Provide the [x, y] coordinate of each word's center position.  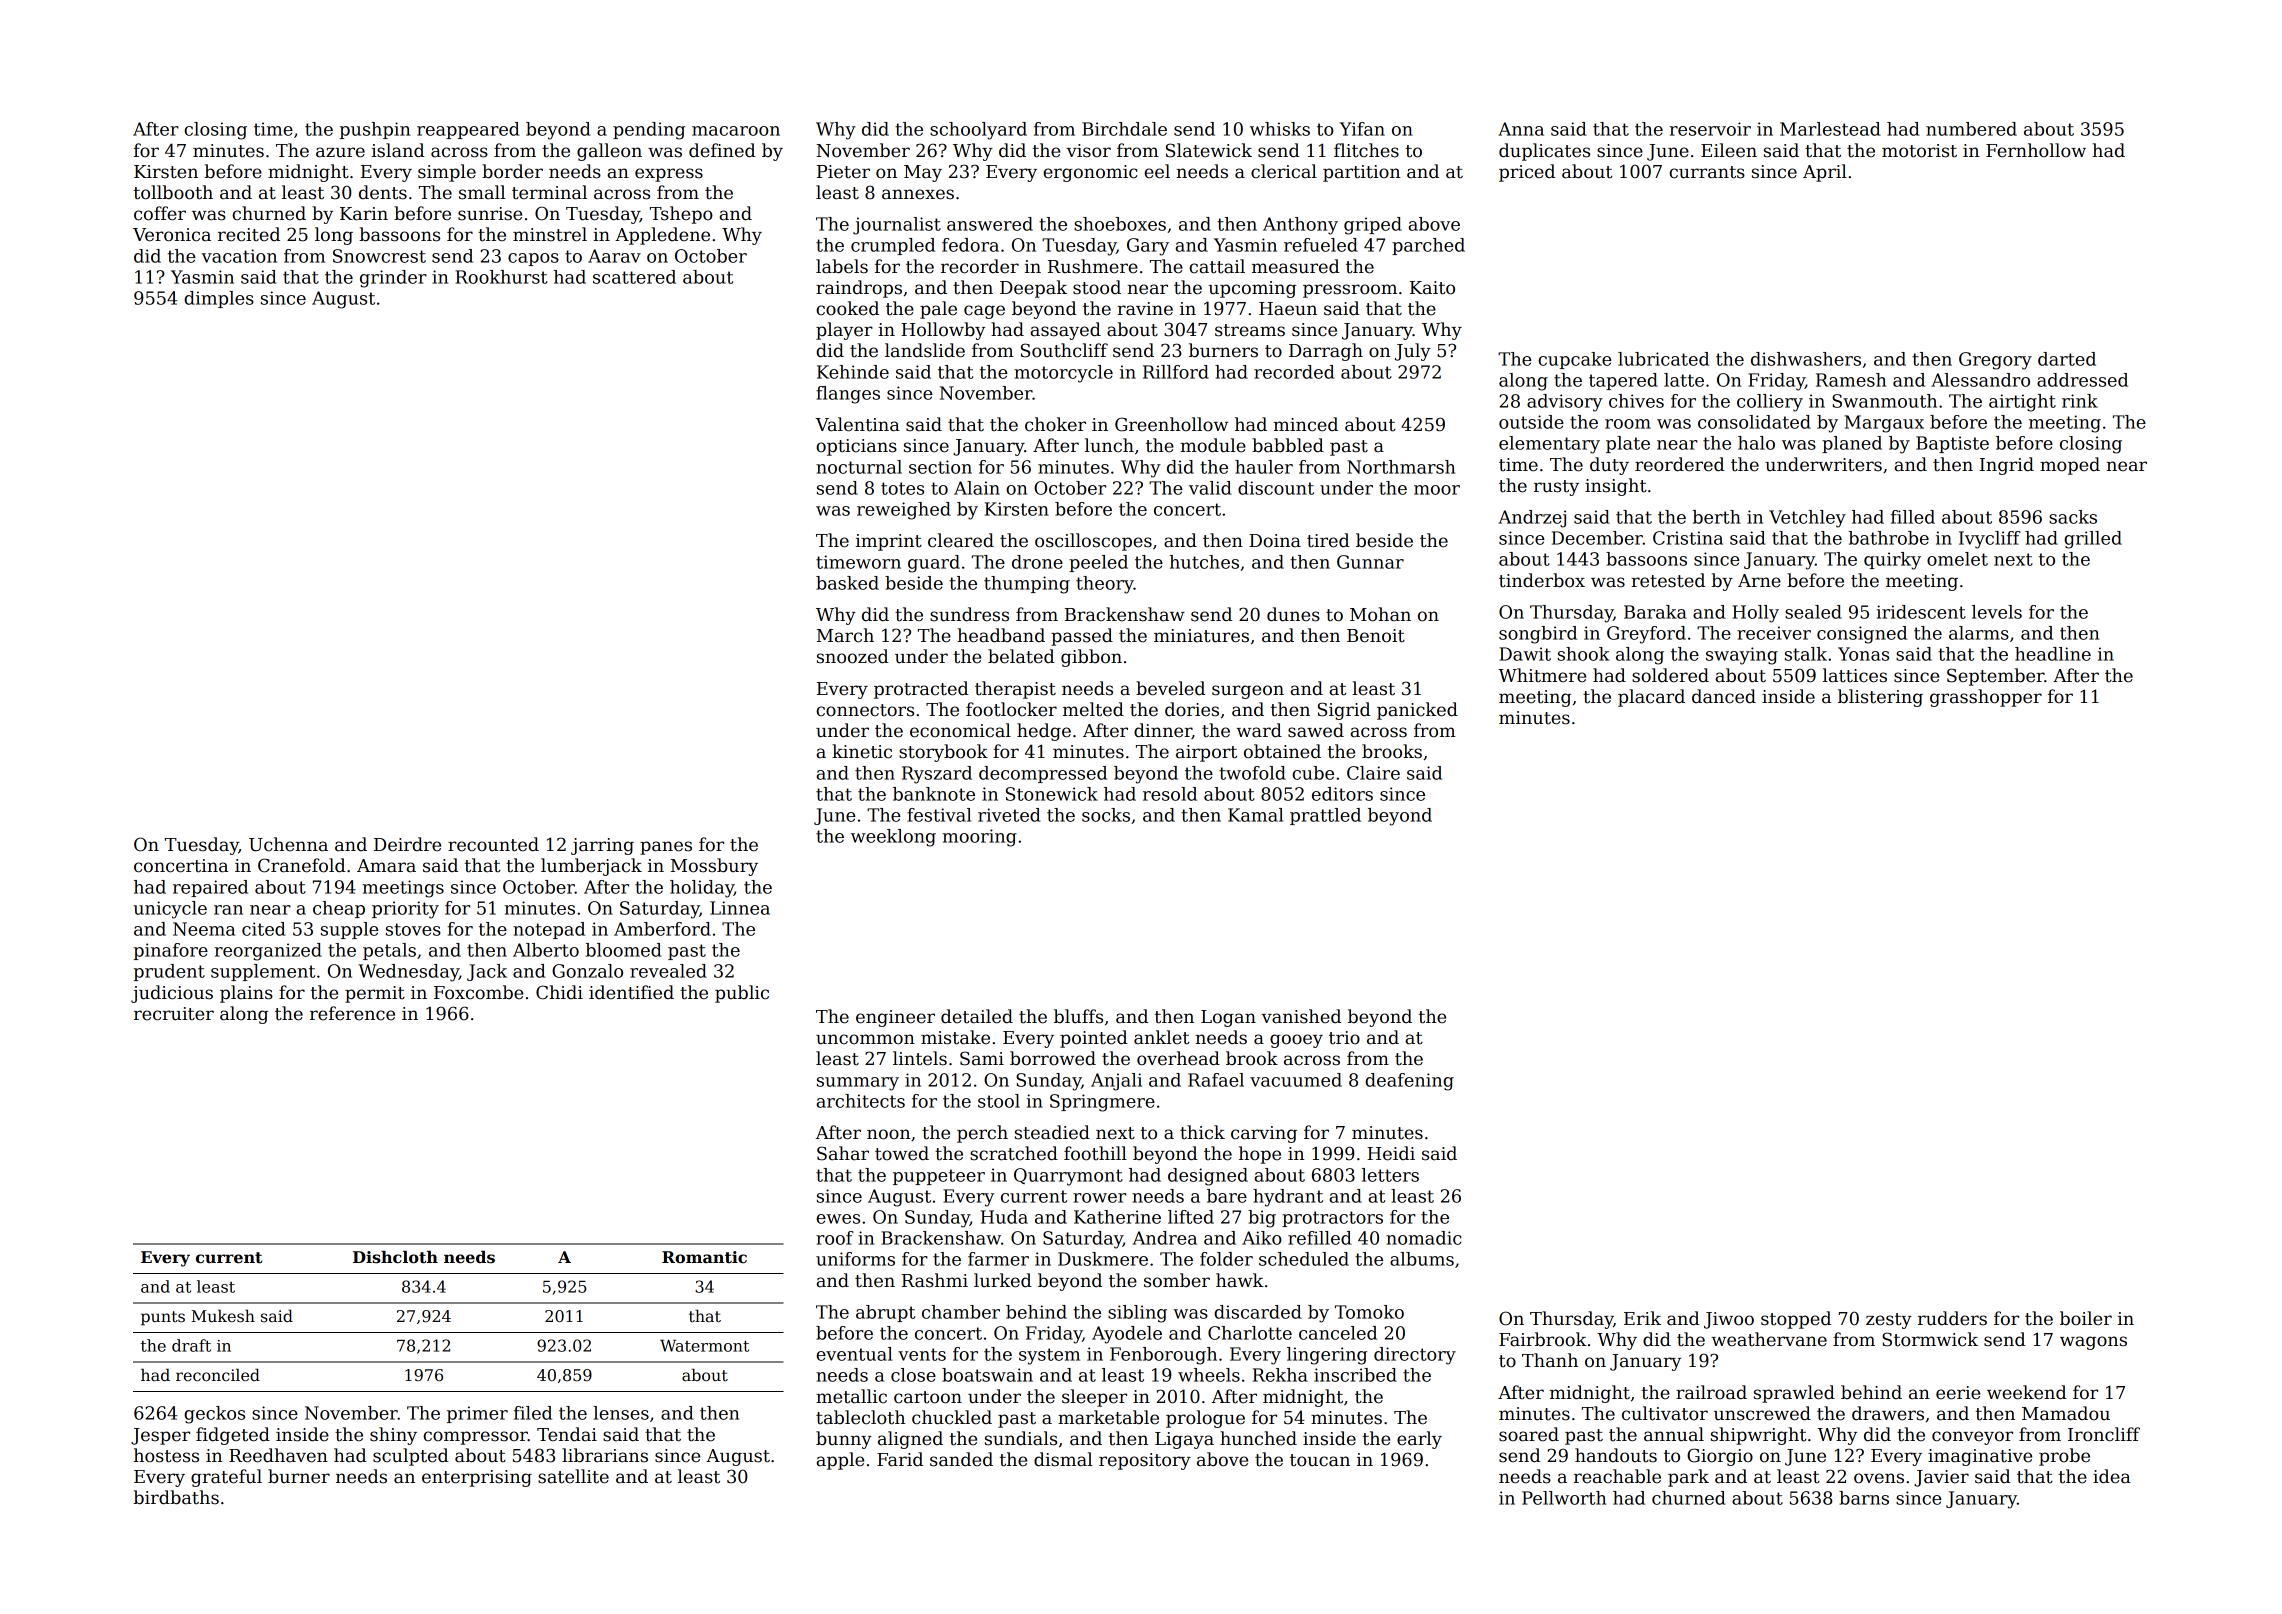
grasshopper [1986, 698]
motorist [1919, 151]
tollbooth [173, 192]
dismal [1063, 1459]
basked [847, 583]
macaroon [736, 131]
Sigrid [1344, 711]
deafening [1409, 1082]
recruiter [174, 1014]
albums [1422, 1259]
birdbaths [176, 1497]
